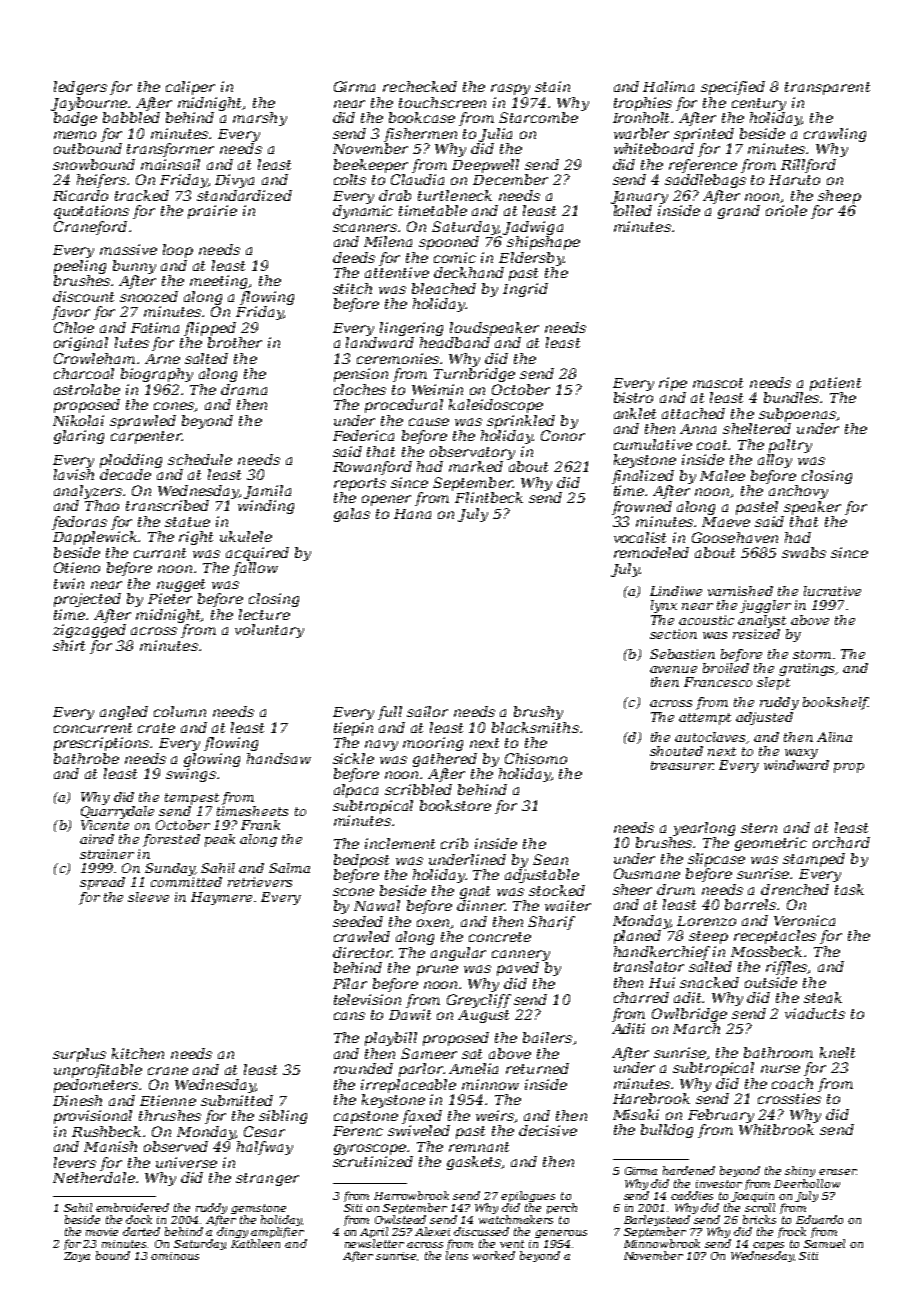 Image resolution: width=924 pixels, height=1308 pixels. What do you see at coordinates (823, 997) in the document?
I see `steak` at bounding box center [823, 997].
